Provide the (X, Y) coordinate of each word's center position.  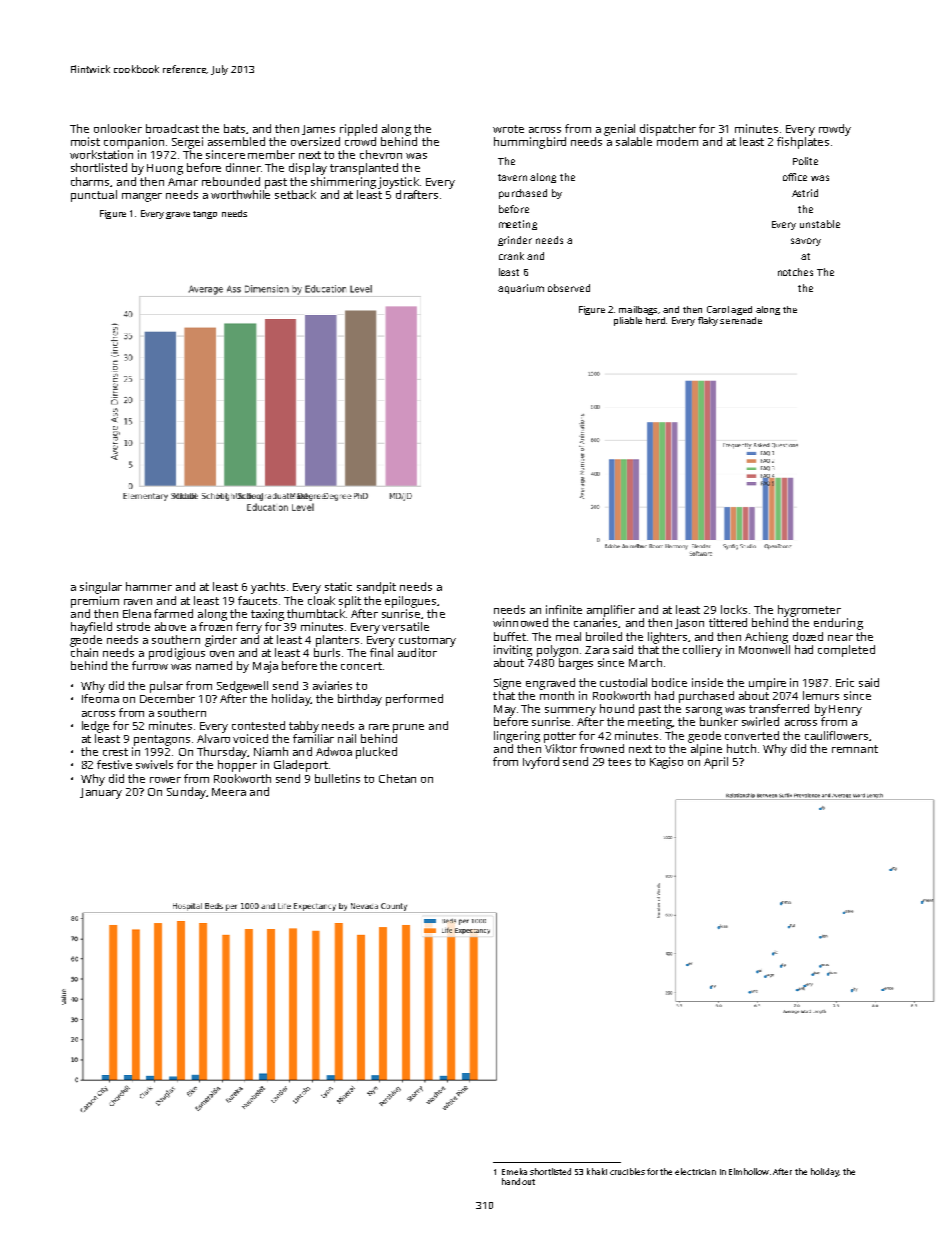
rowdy (835, 130)
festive (114, 764)
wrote (508, 129)
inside (707, 682)
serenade (741, 320)
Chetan (397, 778)
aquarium (521, 289)
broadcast (172, 128)
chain (84, 652)
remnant (855, 749)
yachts (268, 588)
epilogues (410, 602)
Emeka (514, 1171)
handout (518, 1181)
